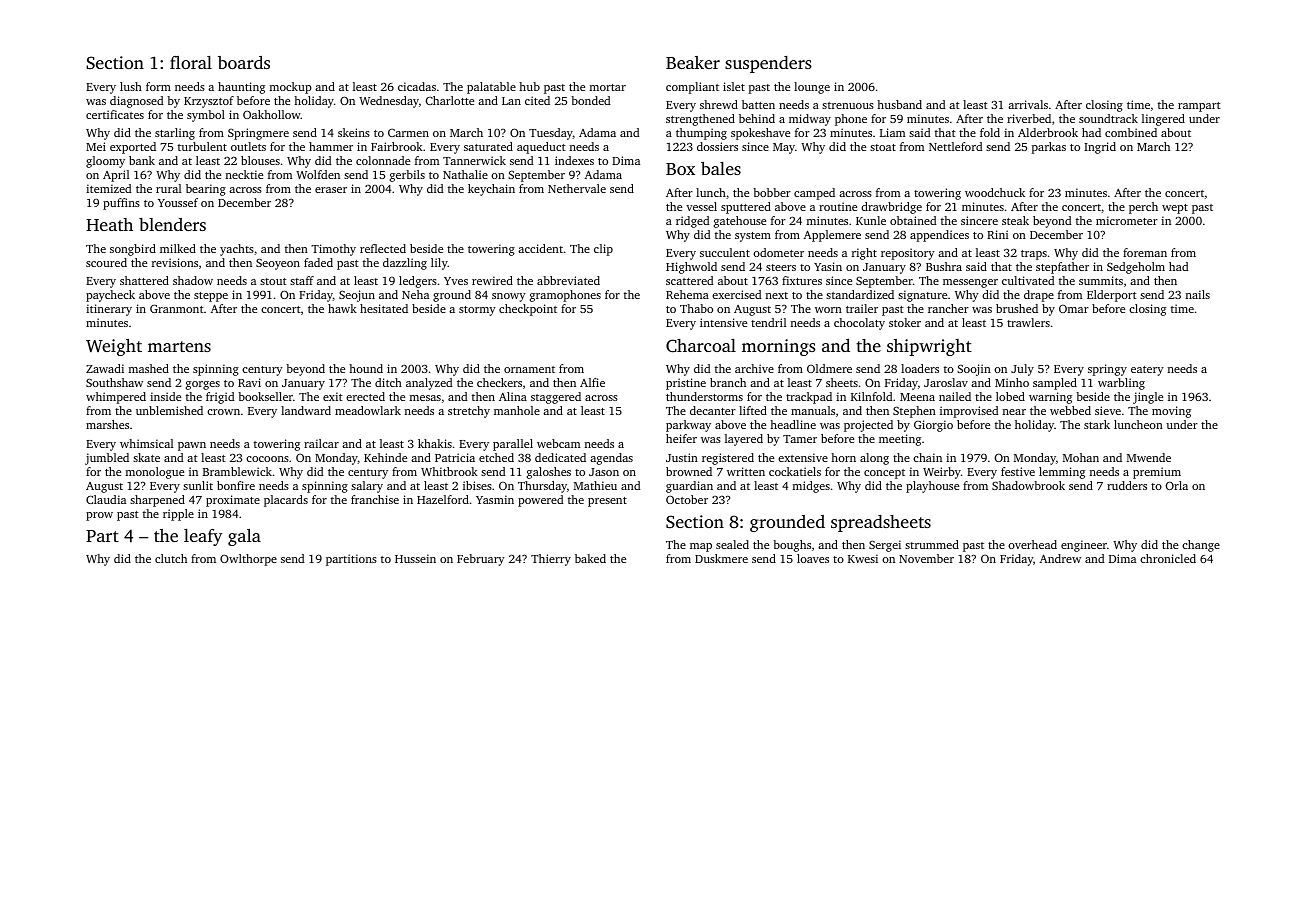 The image size is (1308, 924). I want to click on clutch, so click(171, 558).
